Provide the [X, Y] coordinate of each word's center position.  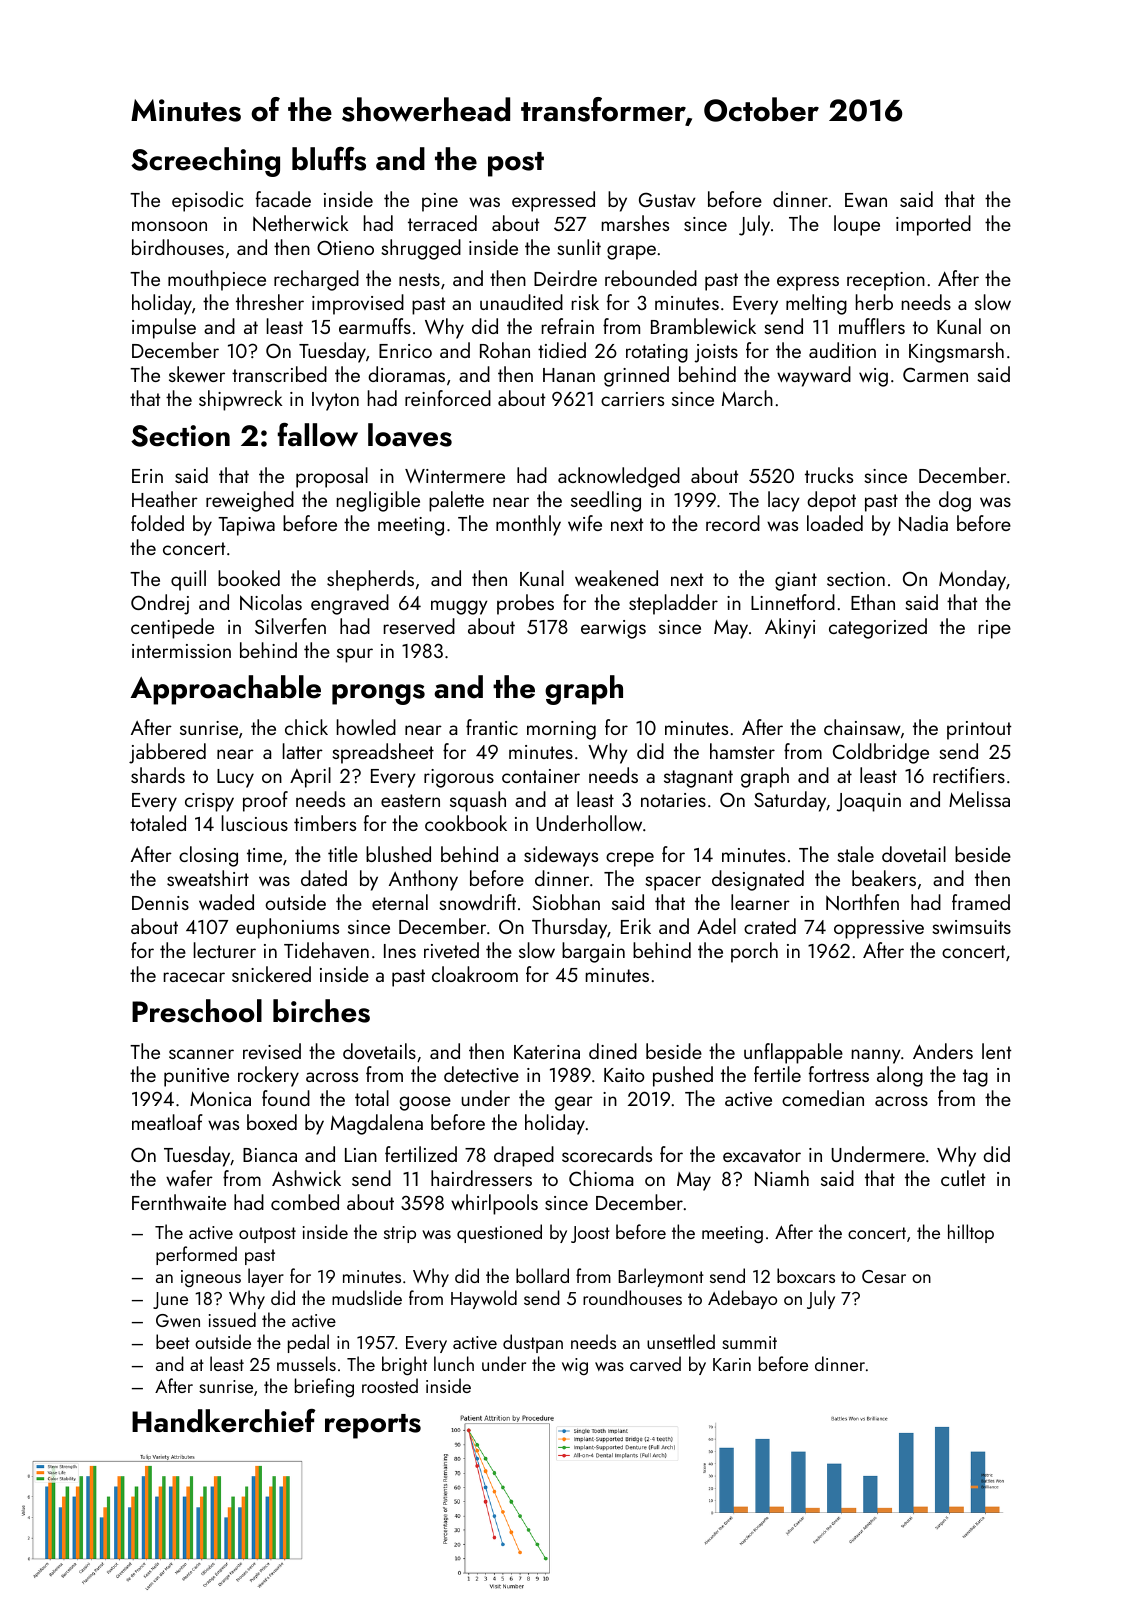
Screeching [205, 162]
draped [524, 1156]
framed [981, 902]
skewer [197, 374]
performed [196, 1255]
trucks [829, 475]
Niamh [782, 1178]
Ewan [866, 200]
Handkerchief [224, 1421]
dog [955, 501]
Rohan [505, 350]
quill [188, 580]
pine [440, 202]
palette [456, 501]
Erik [636, 926]
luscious [255, 823]
